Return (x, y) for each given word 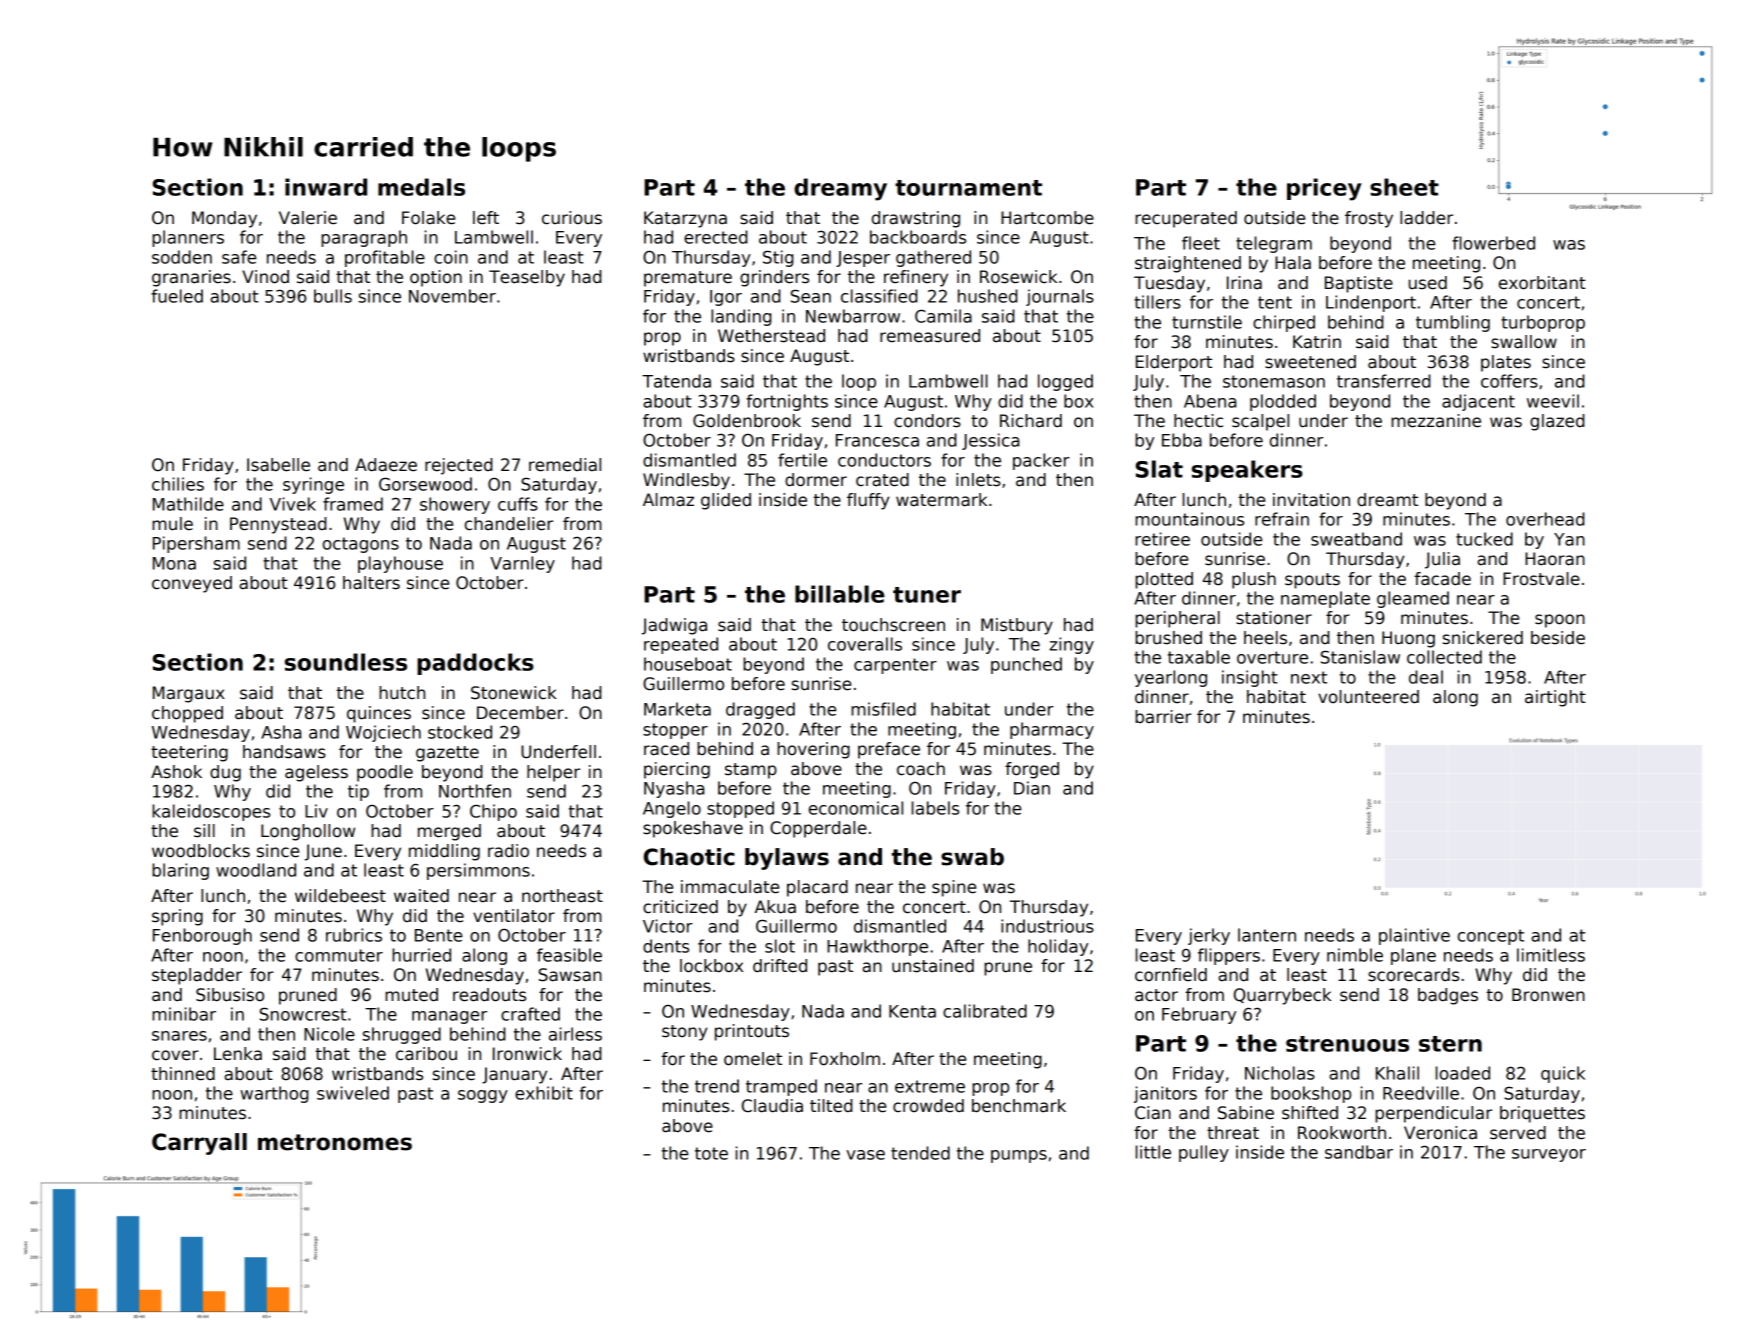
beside (1558, 638)
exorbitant (1542, 283)
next (1309, 677)
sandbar (1359, 1152)
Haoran (1555, 559)
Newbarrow (853, 316)
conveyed (192, 584)
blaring (180, 871)
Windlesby (686, 481)
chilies (178, 484)
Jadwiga (674, 626)
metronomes (335, 1142)
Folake (428, 218)
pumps (1019, 1156)
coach (921, 769)
